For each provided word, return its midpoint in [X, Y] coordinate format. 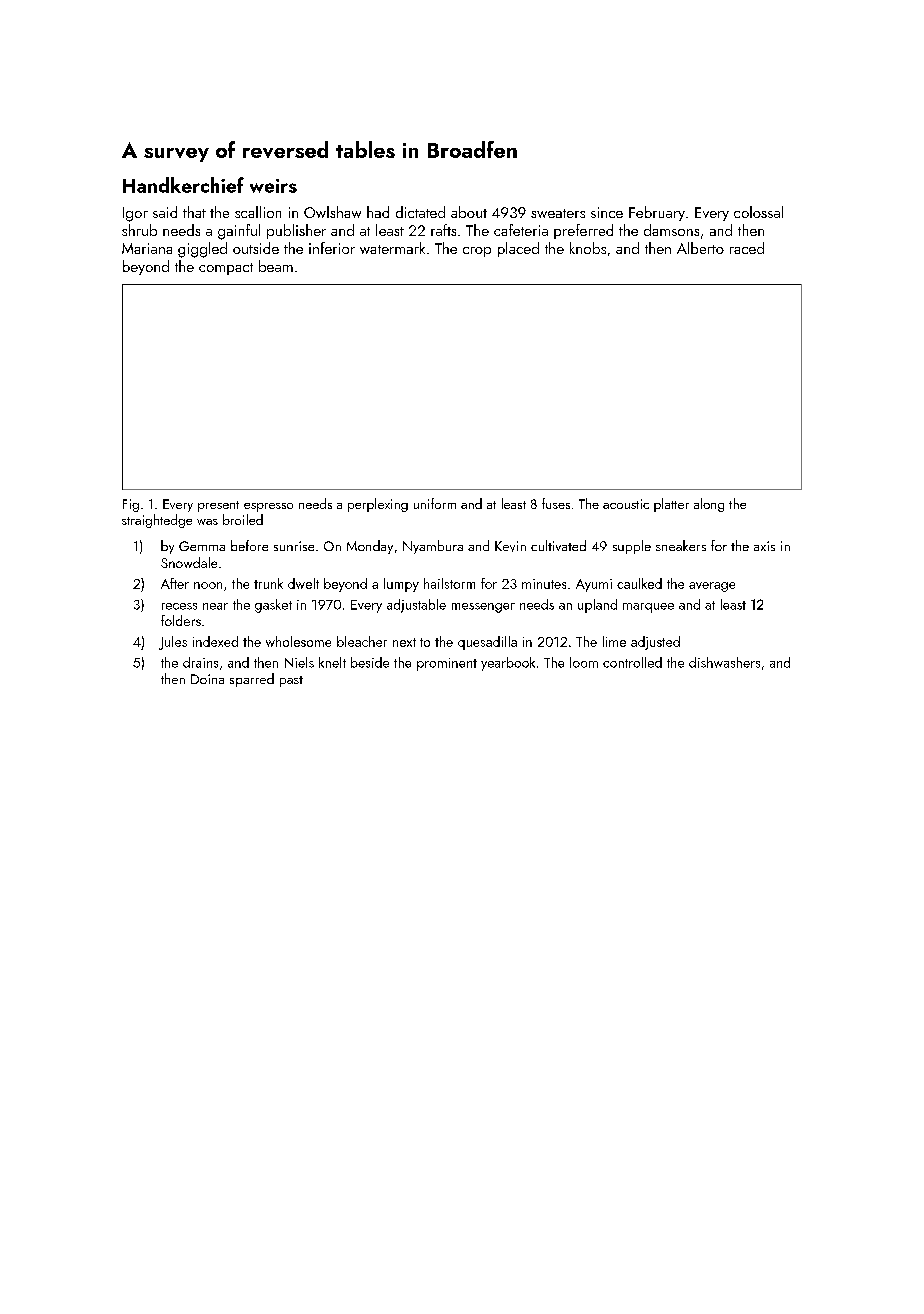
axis [764, 546]
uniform [435, 503]
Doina [207, 679]
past [291, 681]
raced [747, 248]
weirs [273, 186]
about [469, 212]
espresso [268, 507]
